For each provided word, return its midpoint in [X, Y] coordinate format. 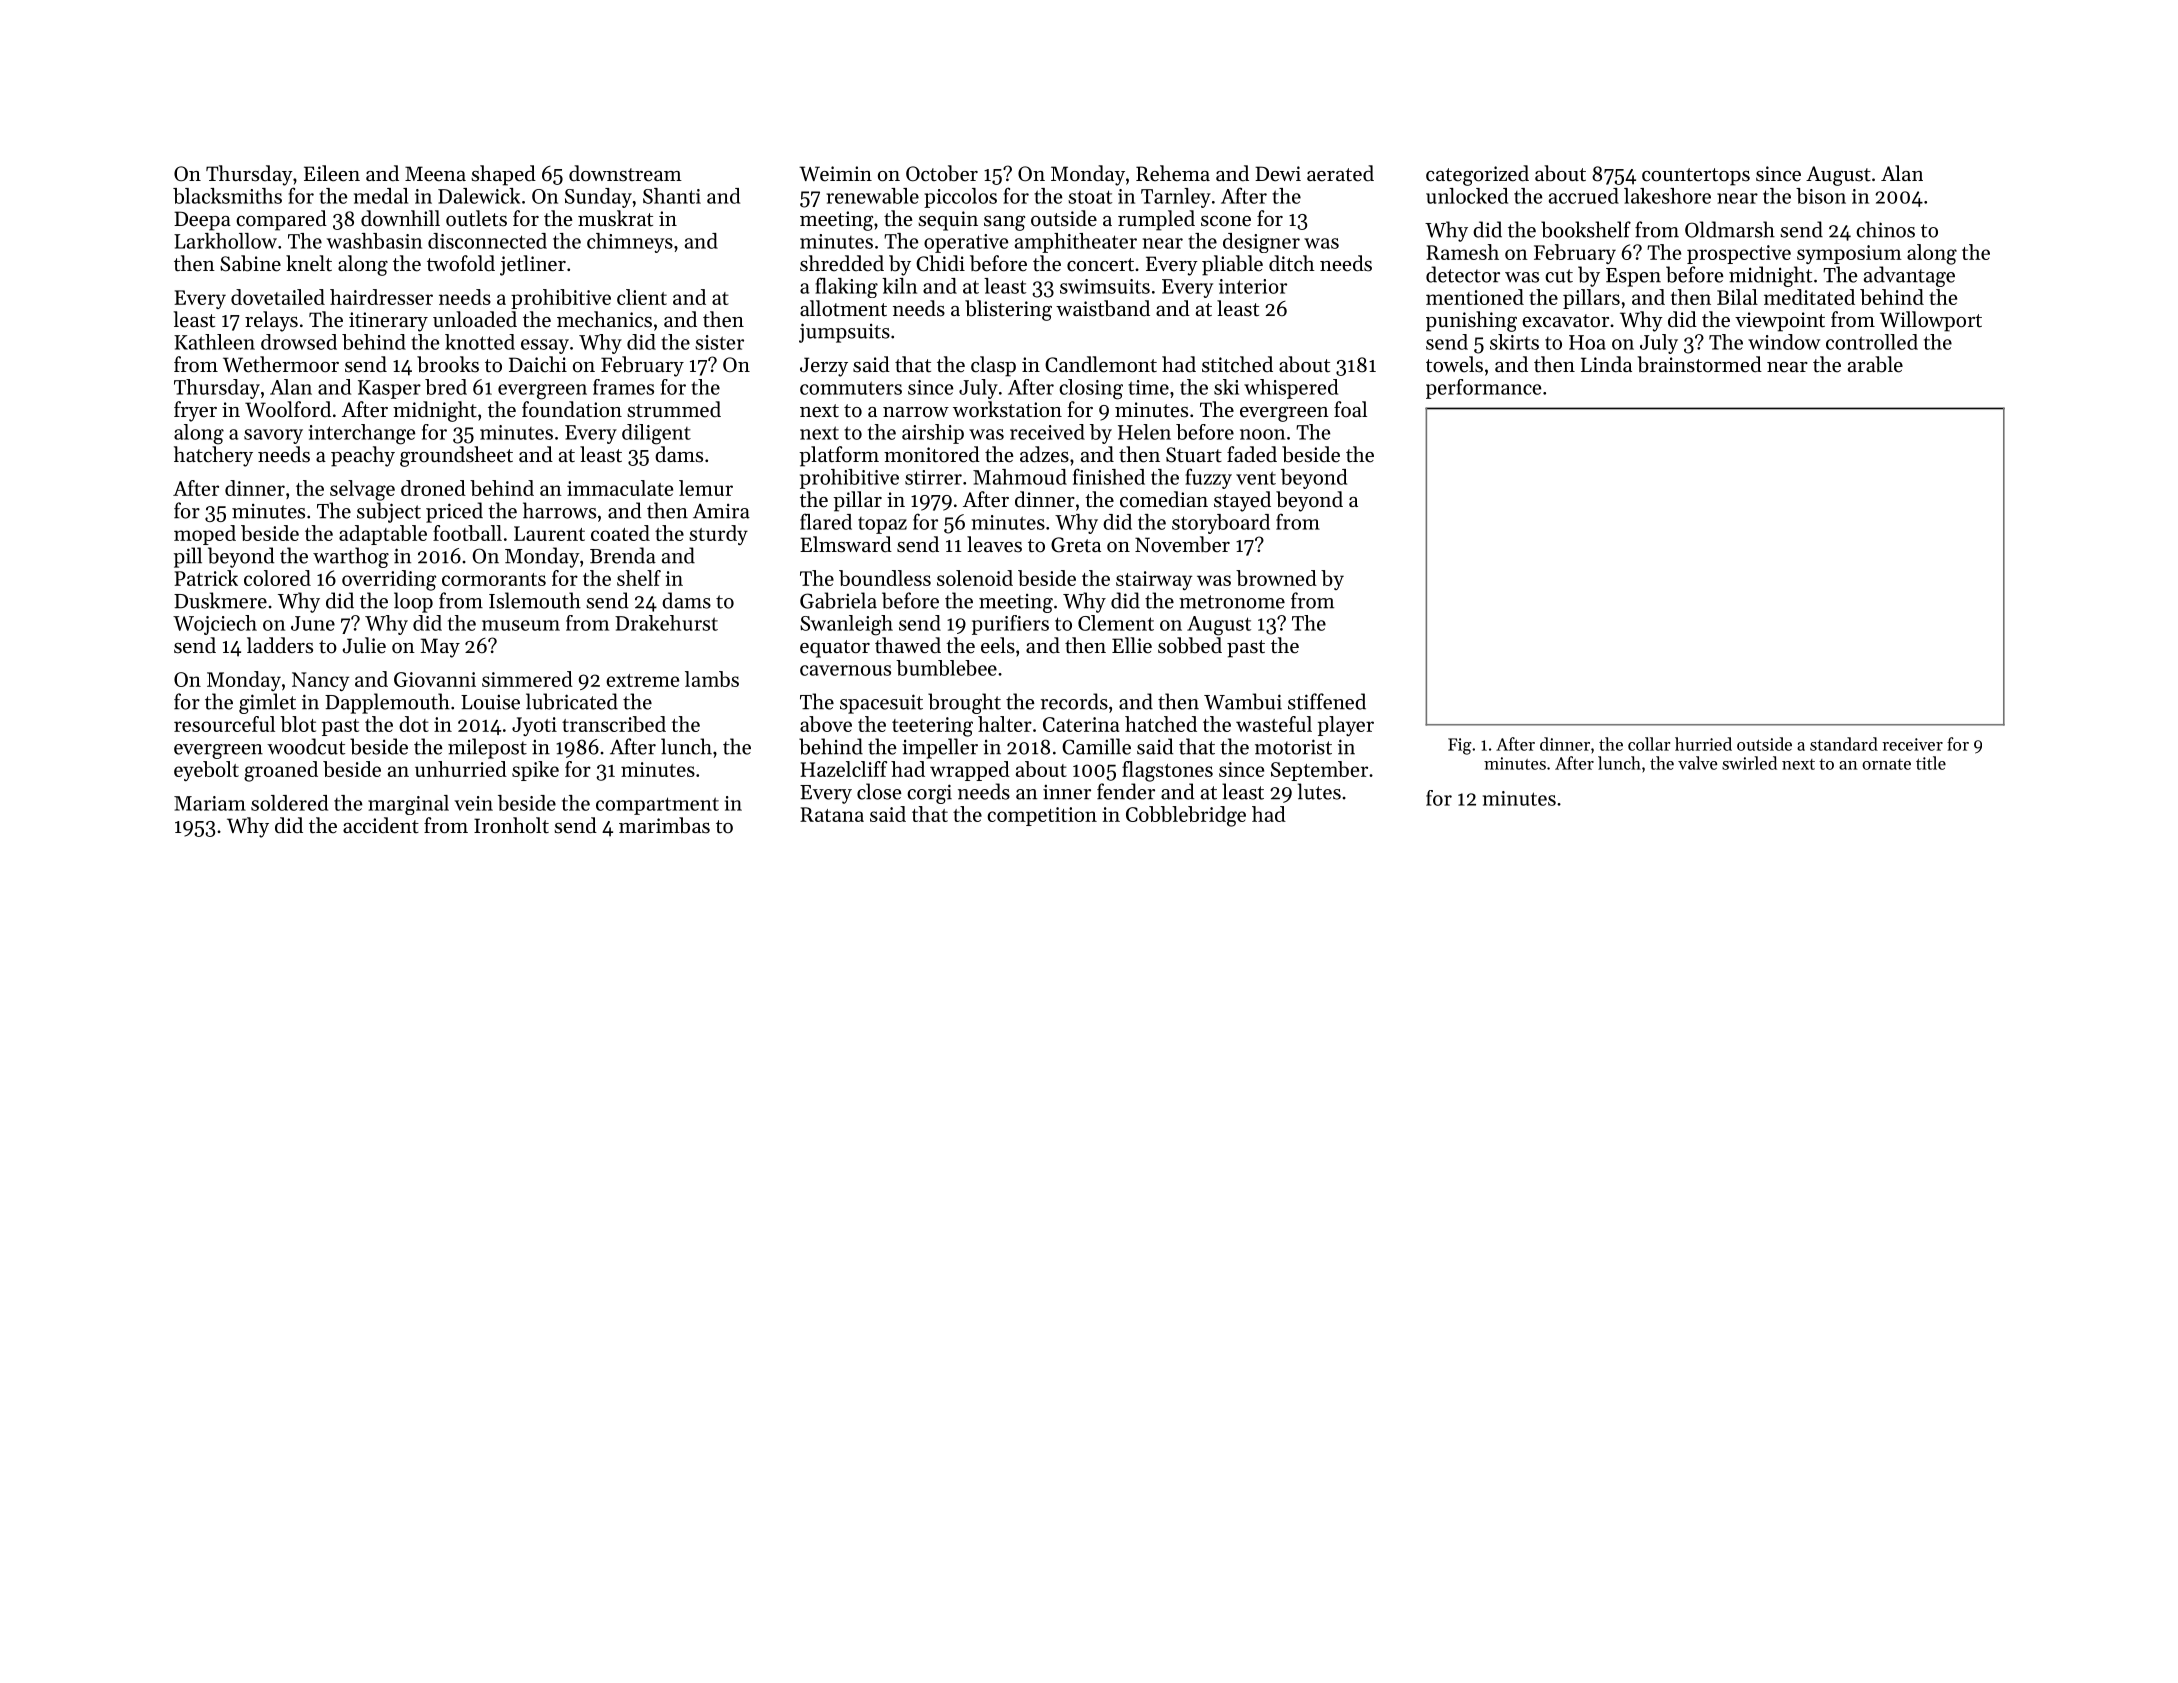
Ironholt [511, 825]
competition [1042, 816]
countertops [1696, 177]
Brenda [623, 555]
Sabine [250, 263]
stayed [1242, 501]
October [942, 173]
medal [381, 196]
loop [413, 602]
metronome [1232, 602]
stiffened [1327, 701]
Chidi [940, 263]
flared [826, 521]
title [1931, 763]
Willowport [1931, 321]
